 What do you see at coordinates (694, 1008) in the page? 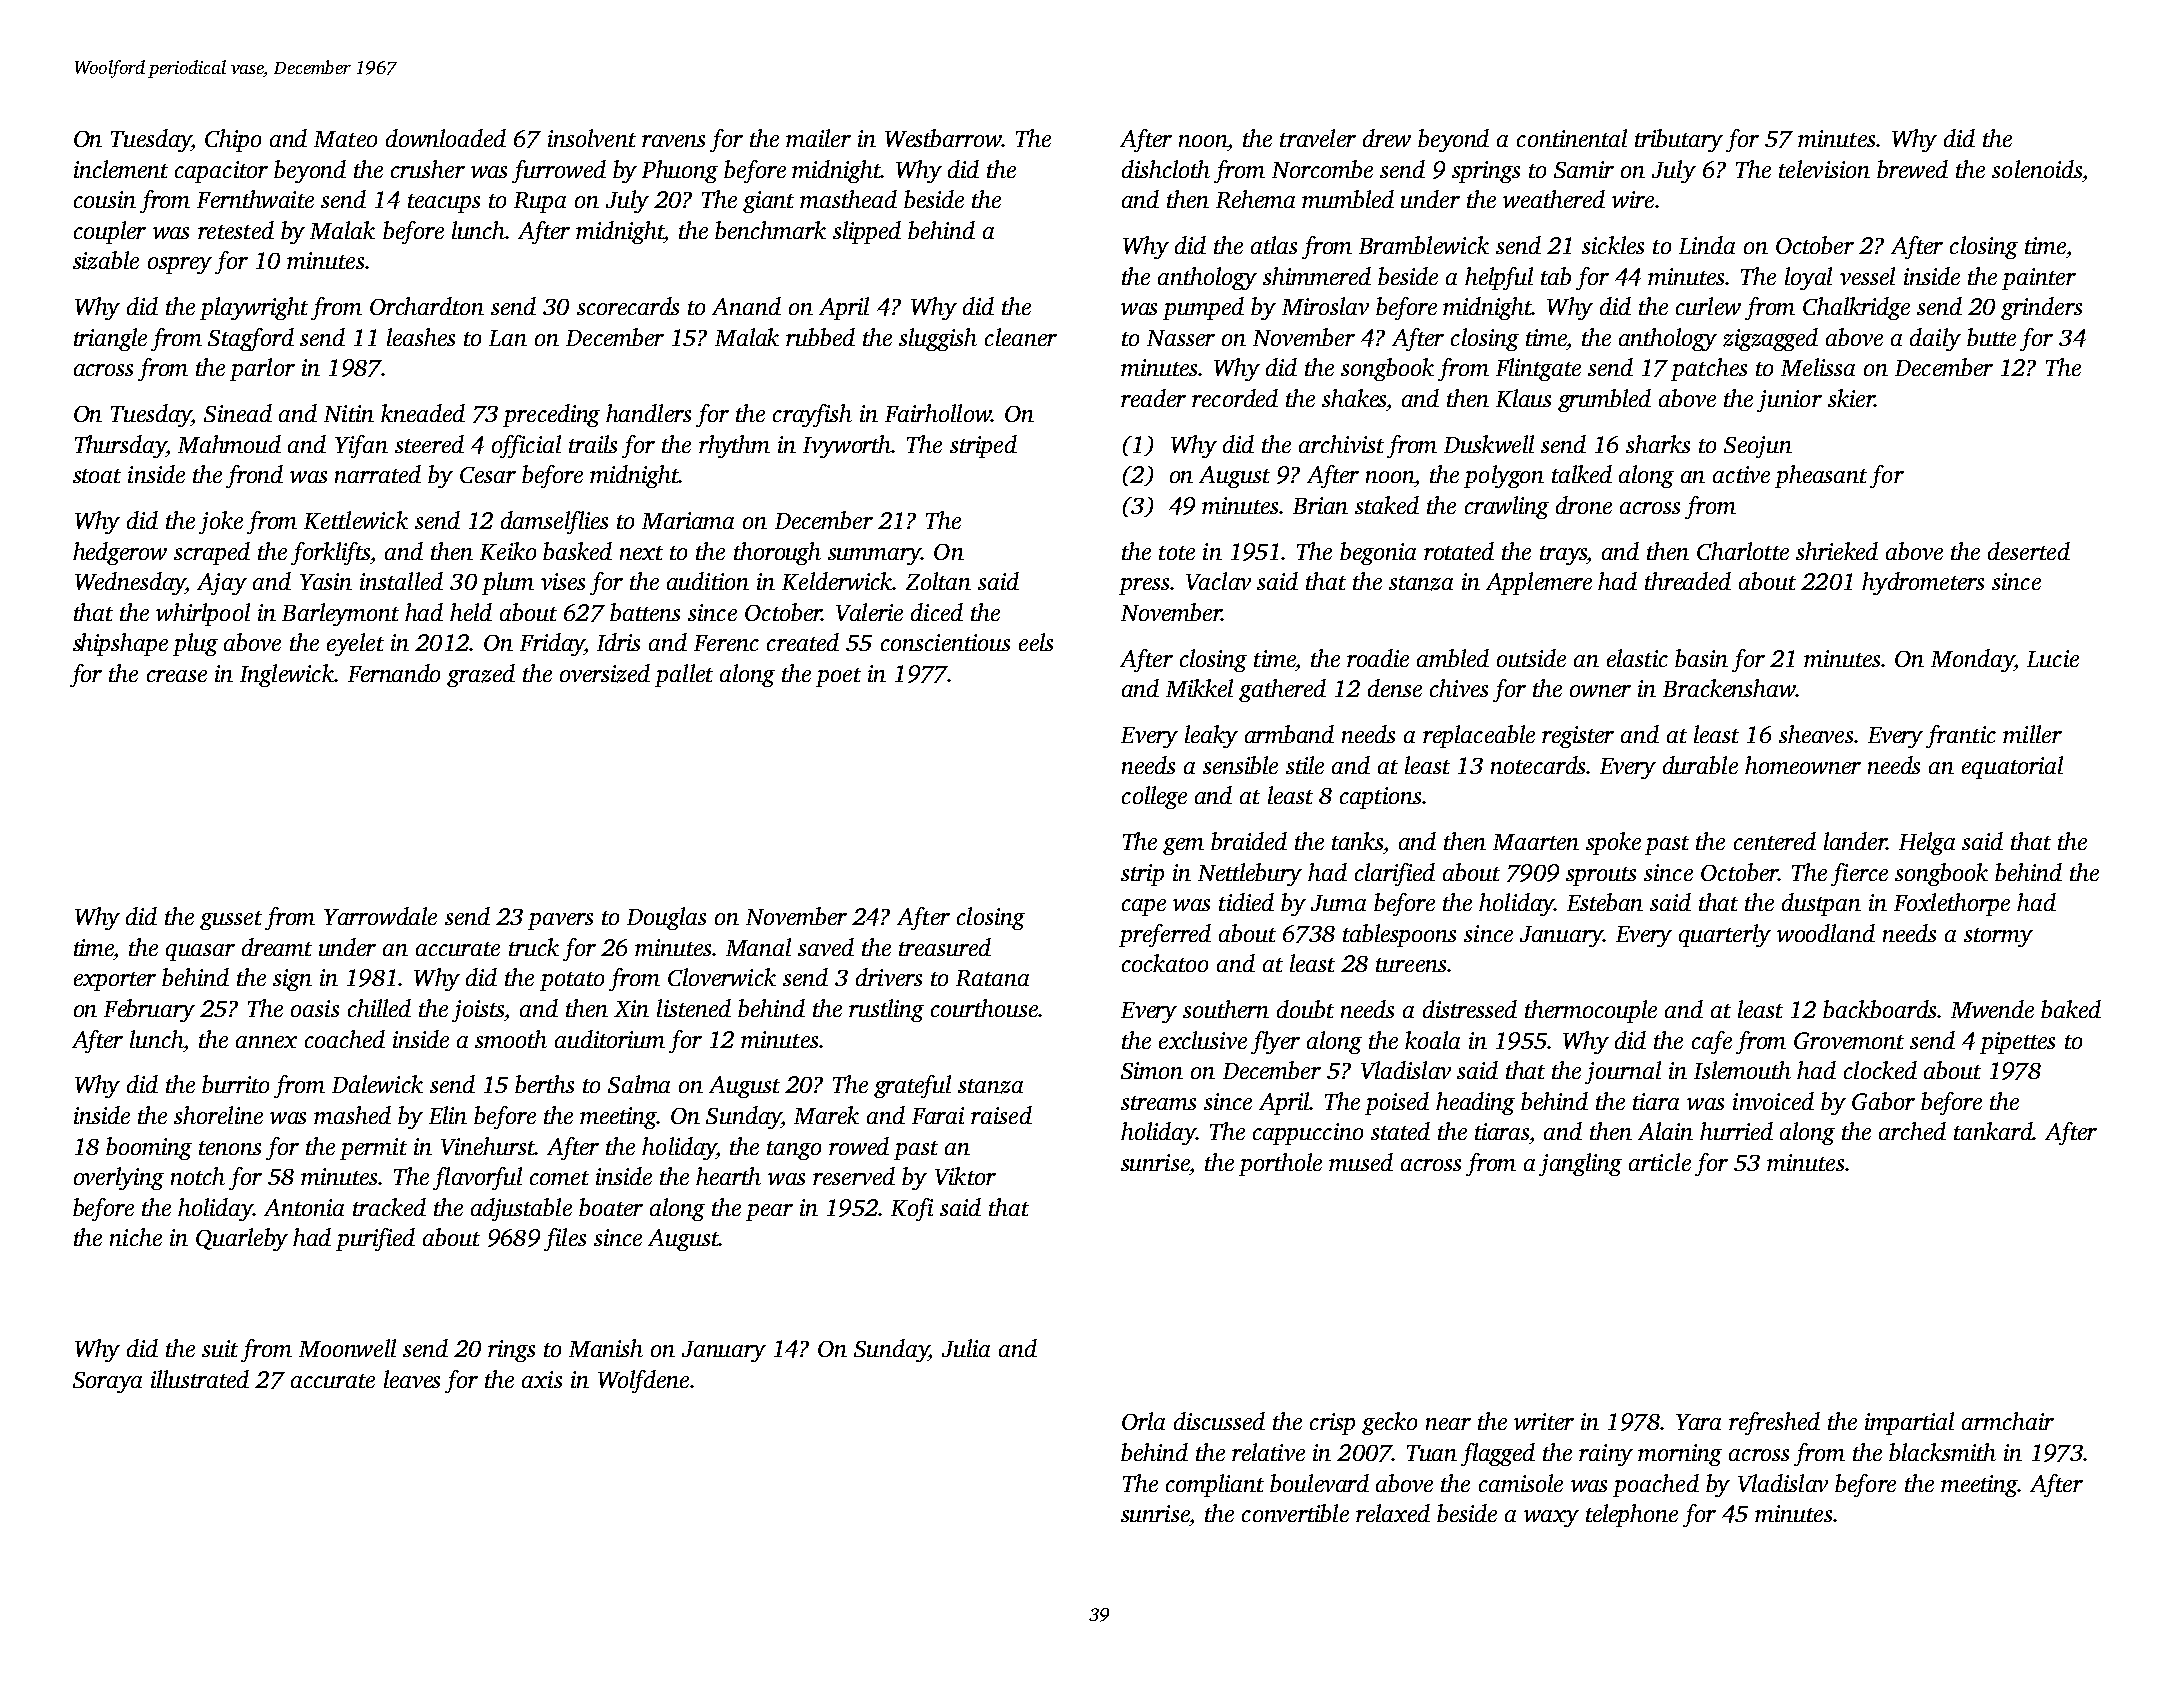
I see `listened` at bounding box center [694, 1008].
